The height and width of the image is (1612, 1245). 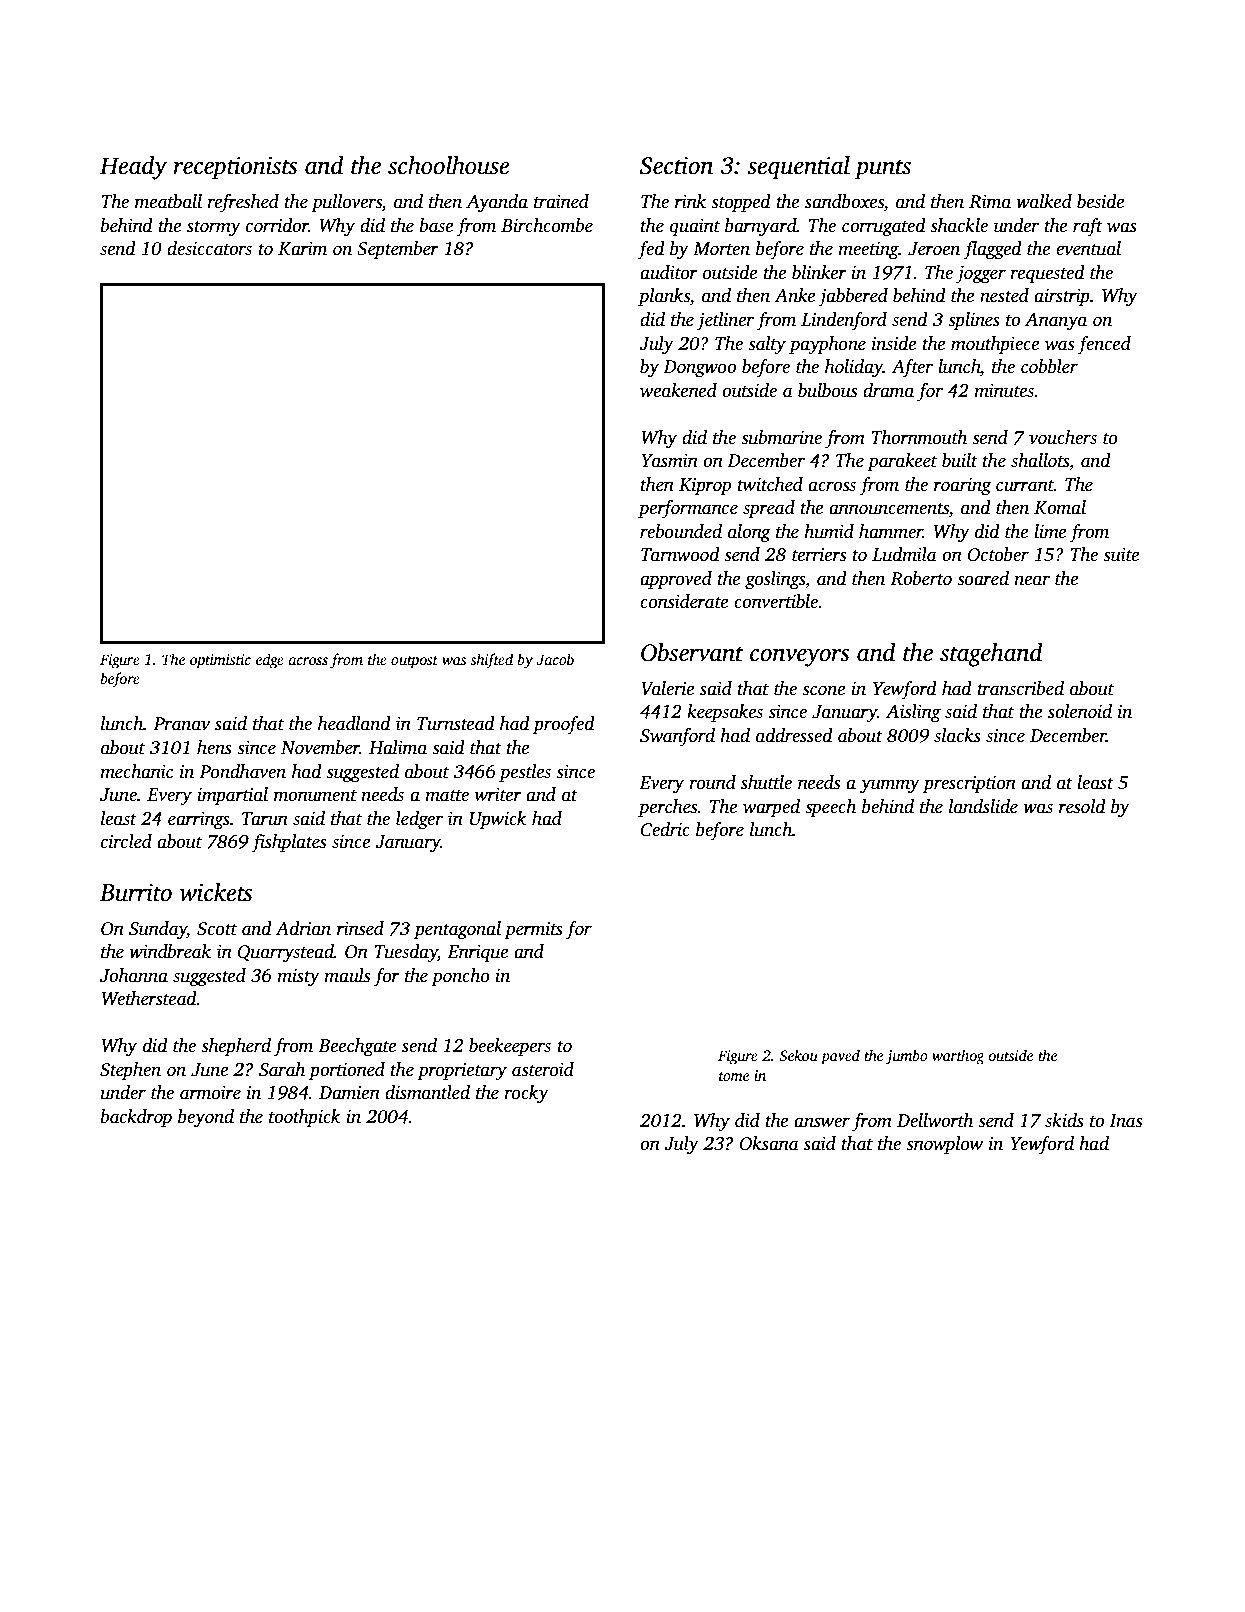 I want to click on dismantled, so click(x=427, y=1092).
